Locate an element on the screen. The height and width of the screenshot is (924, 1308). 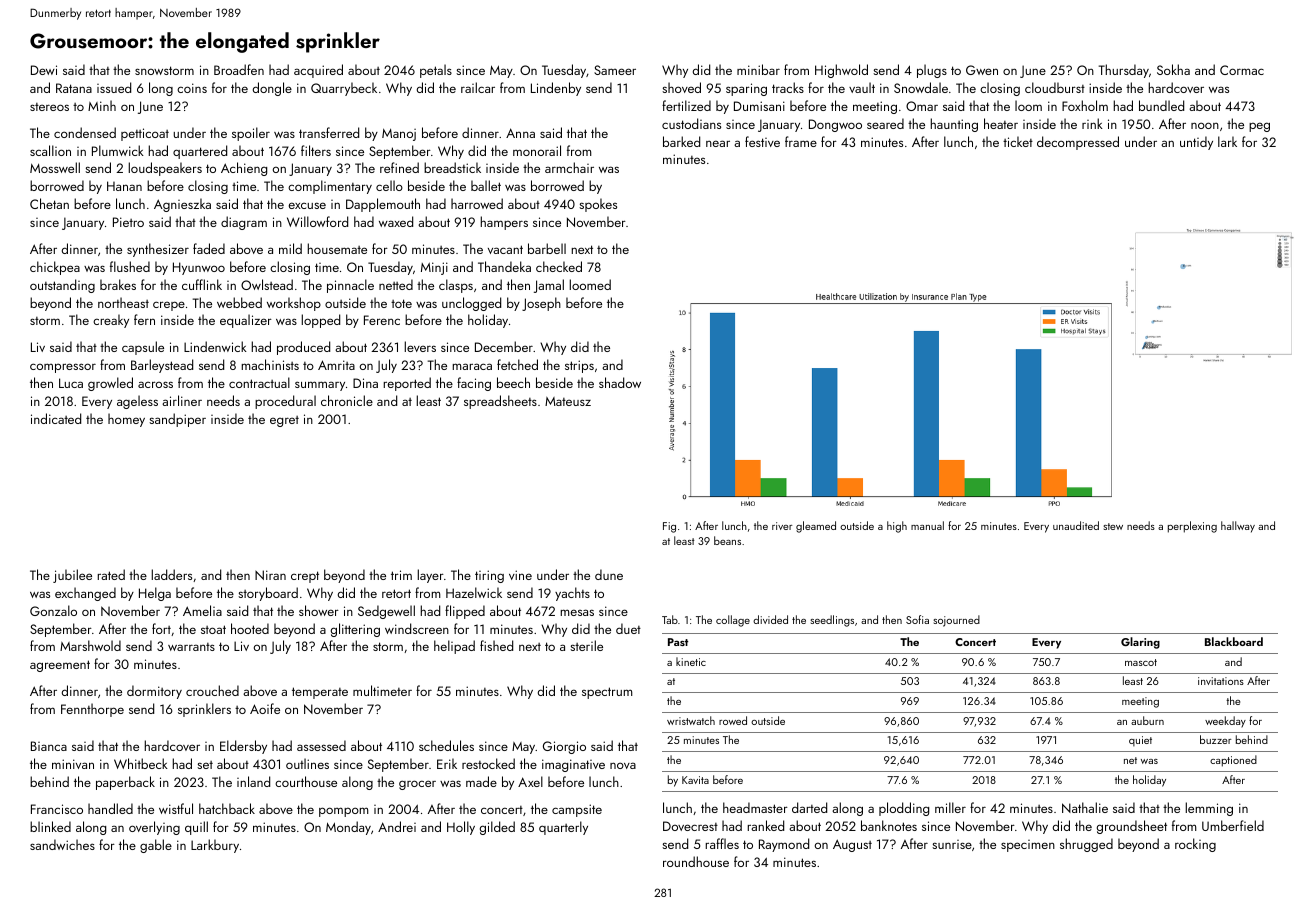
beans is located at coordinates (727, 540).
